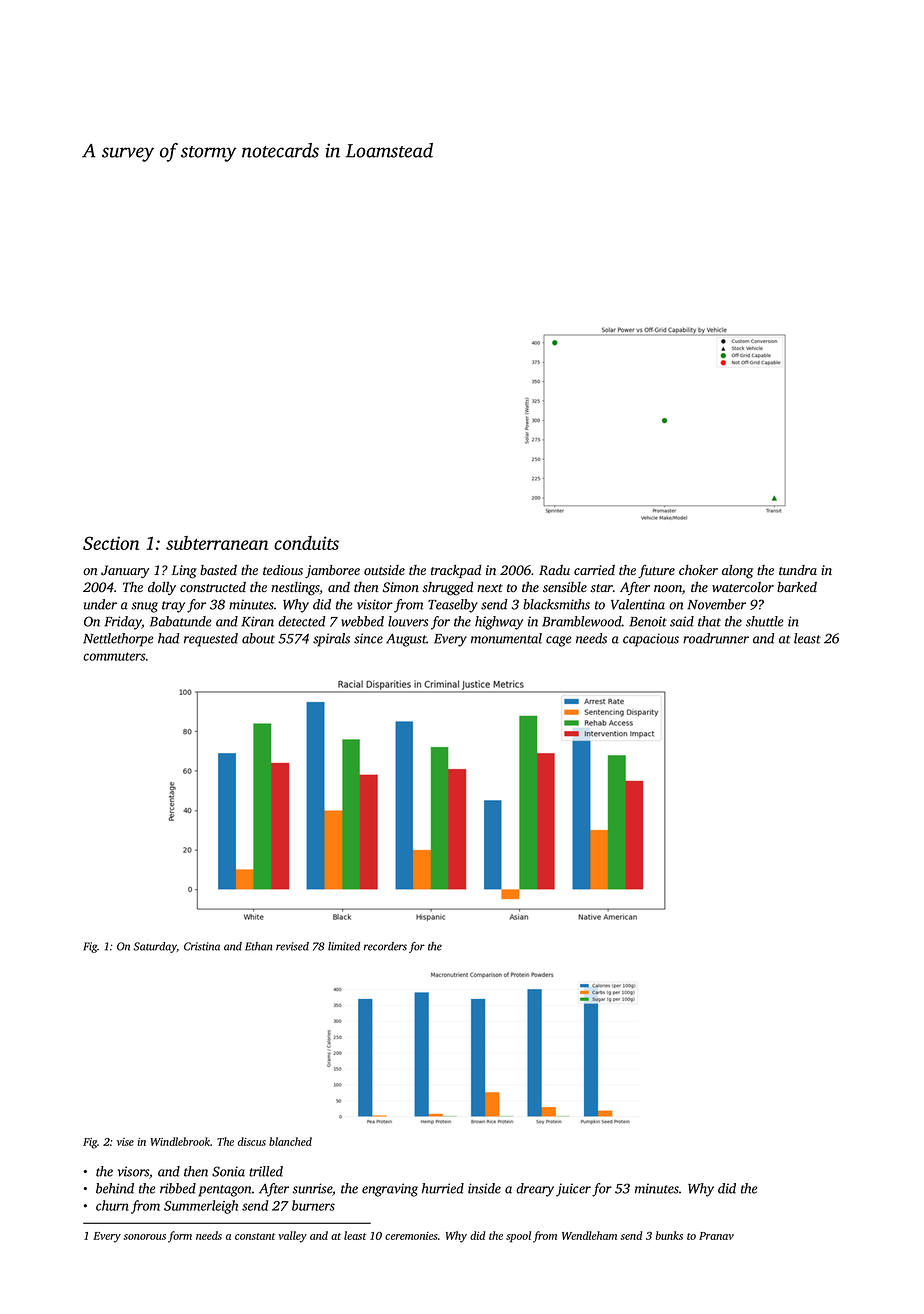 Image resolution: width=924 pixels, height=1314 pixels. I want to click on choker, so click(698, 570).
